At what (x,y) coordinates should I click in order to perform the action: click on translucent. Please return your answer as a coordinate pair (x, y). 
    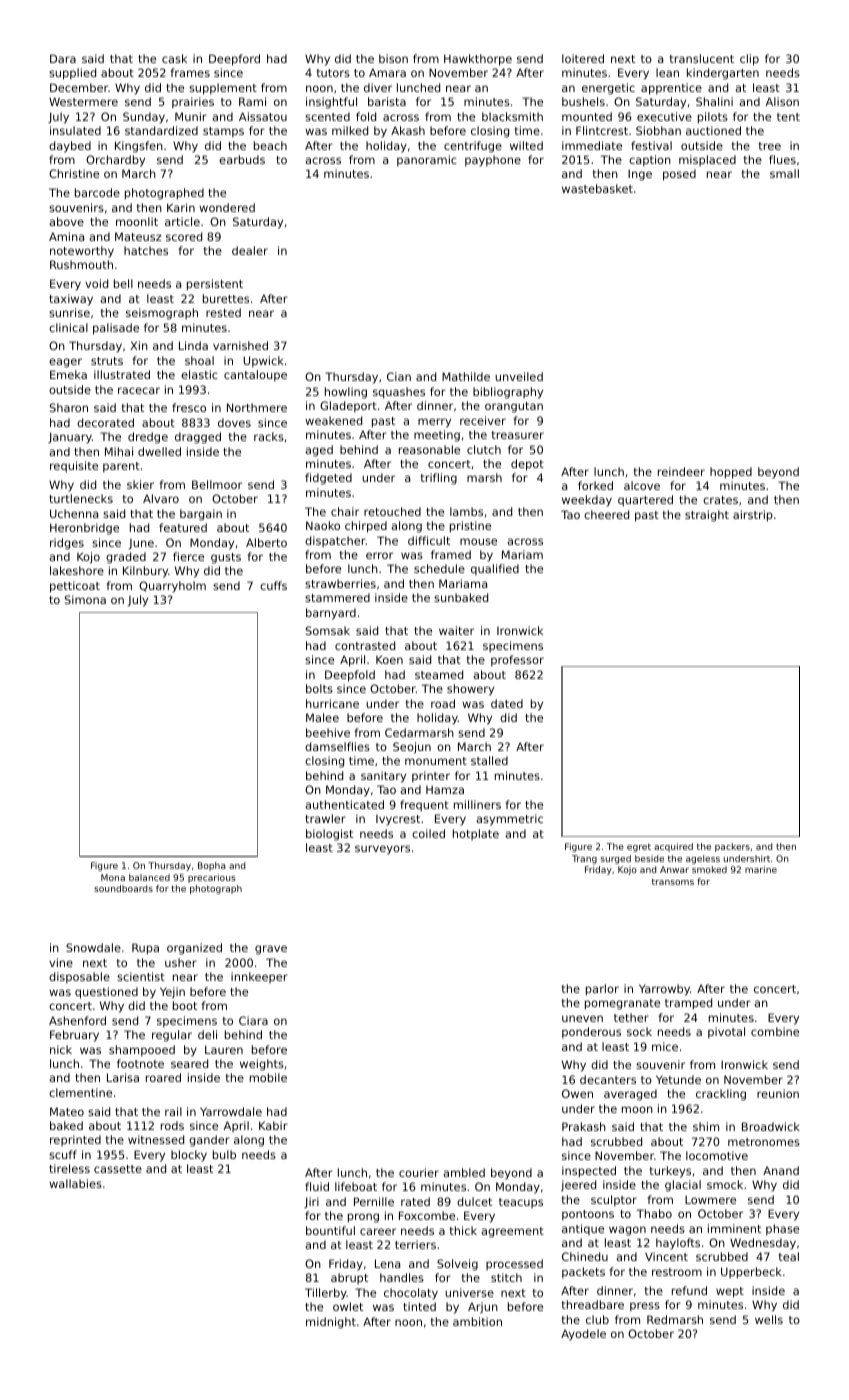
    Looking at the image, I should click on (702, 58).
